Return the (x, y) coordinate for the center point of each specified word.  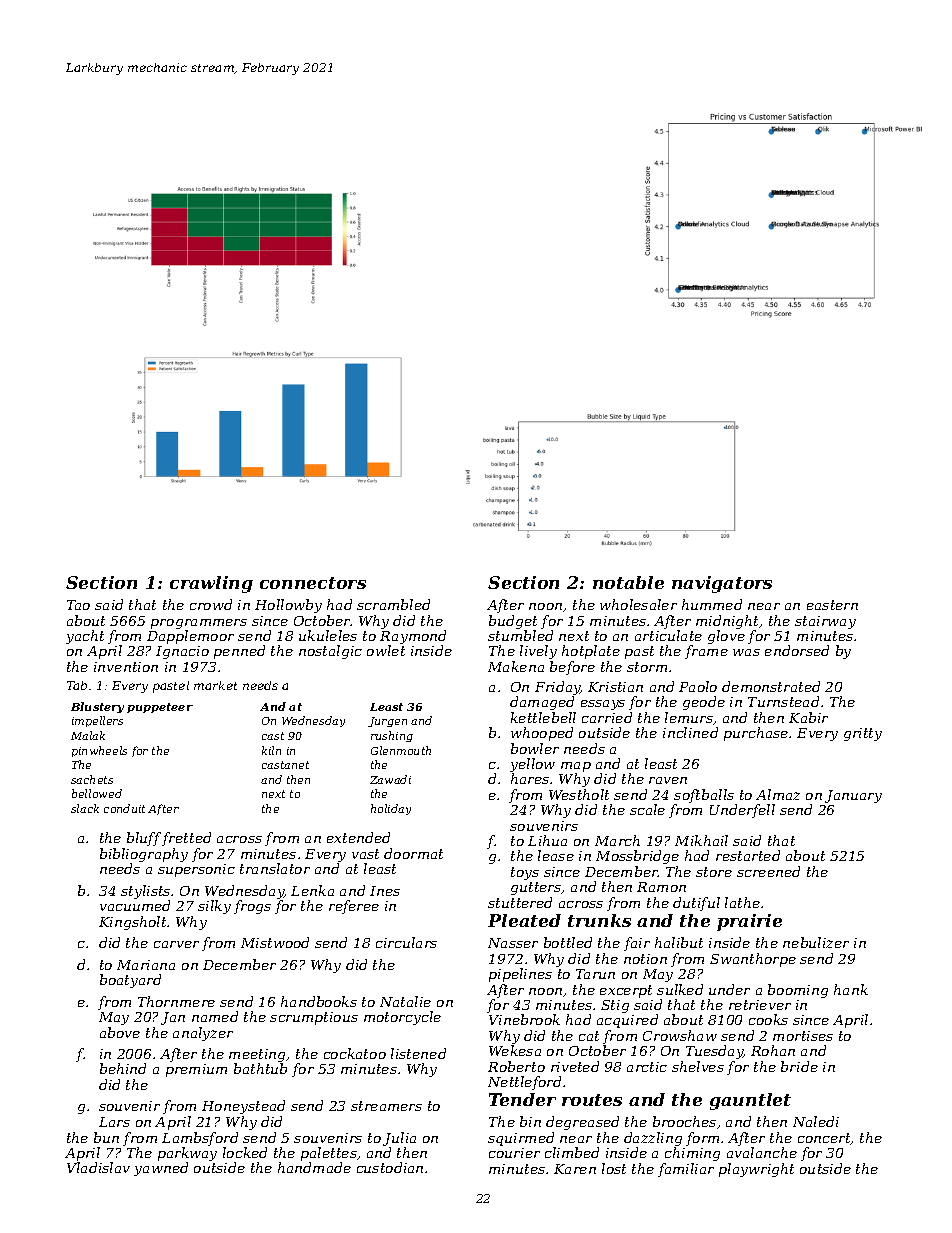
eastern (832, 605)
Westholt (579, 794)
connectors (313, 583)
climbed (572, 1152)
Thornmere (176, 1001)
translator (275, 868)
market (215, 685)
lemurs (689, 718)
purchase (756, 734)
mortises (803, 1036)
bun (106, 1137)
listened (418, 1053)
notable (628, 582)
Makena (516, 666)
